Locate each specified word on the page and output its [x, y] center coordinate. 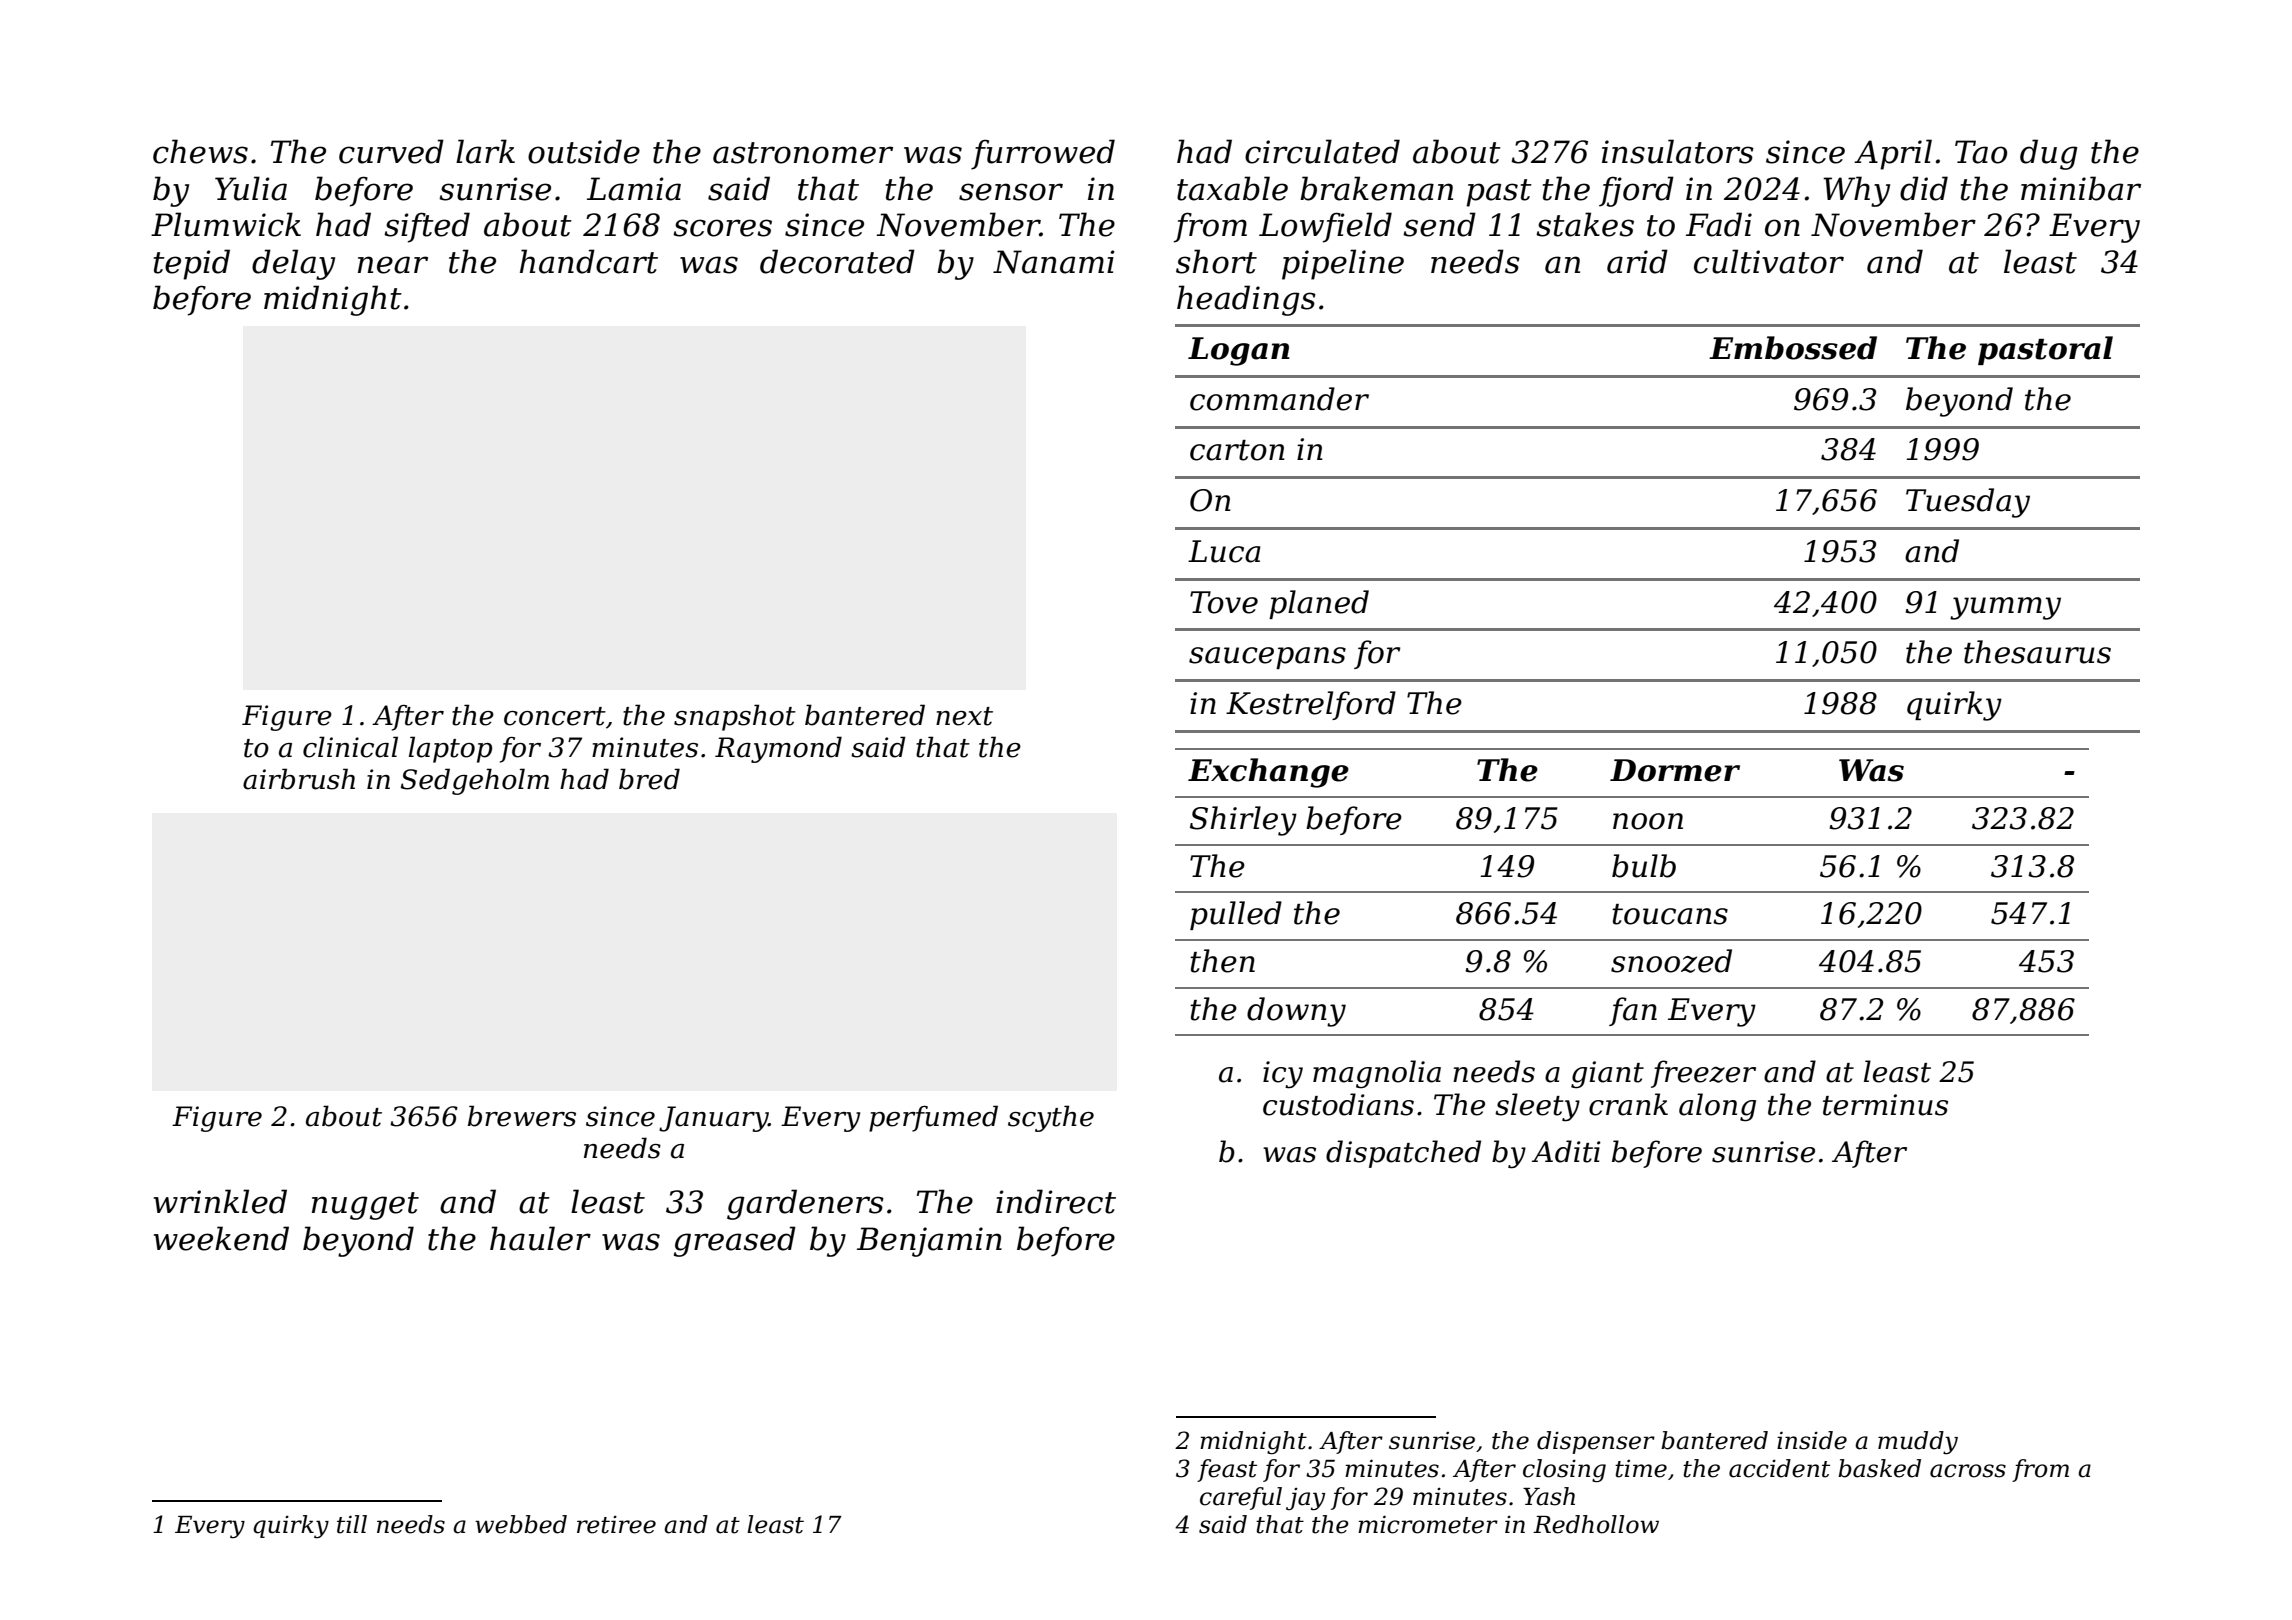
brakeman [1376, 188]
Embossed [1793, 348]
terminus [1885, 1105]
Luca [1224, 551]
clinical [350, 747]
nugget [365, 1206]
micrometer [1428, 1524]
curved [391, 151]
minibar [2081, 188]
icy [1283, 1075]
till [352, 1524]
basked [1879, 1468]
